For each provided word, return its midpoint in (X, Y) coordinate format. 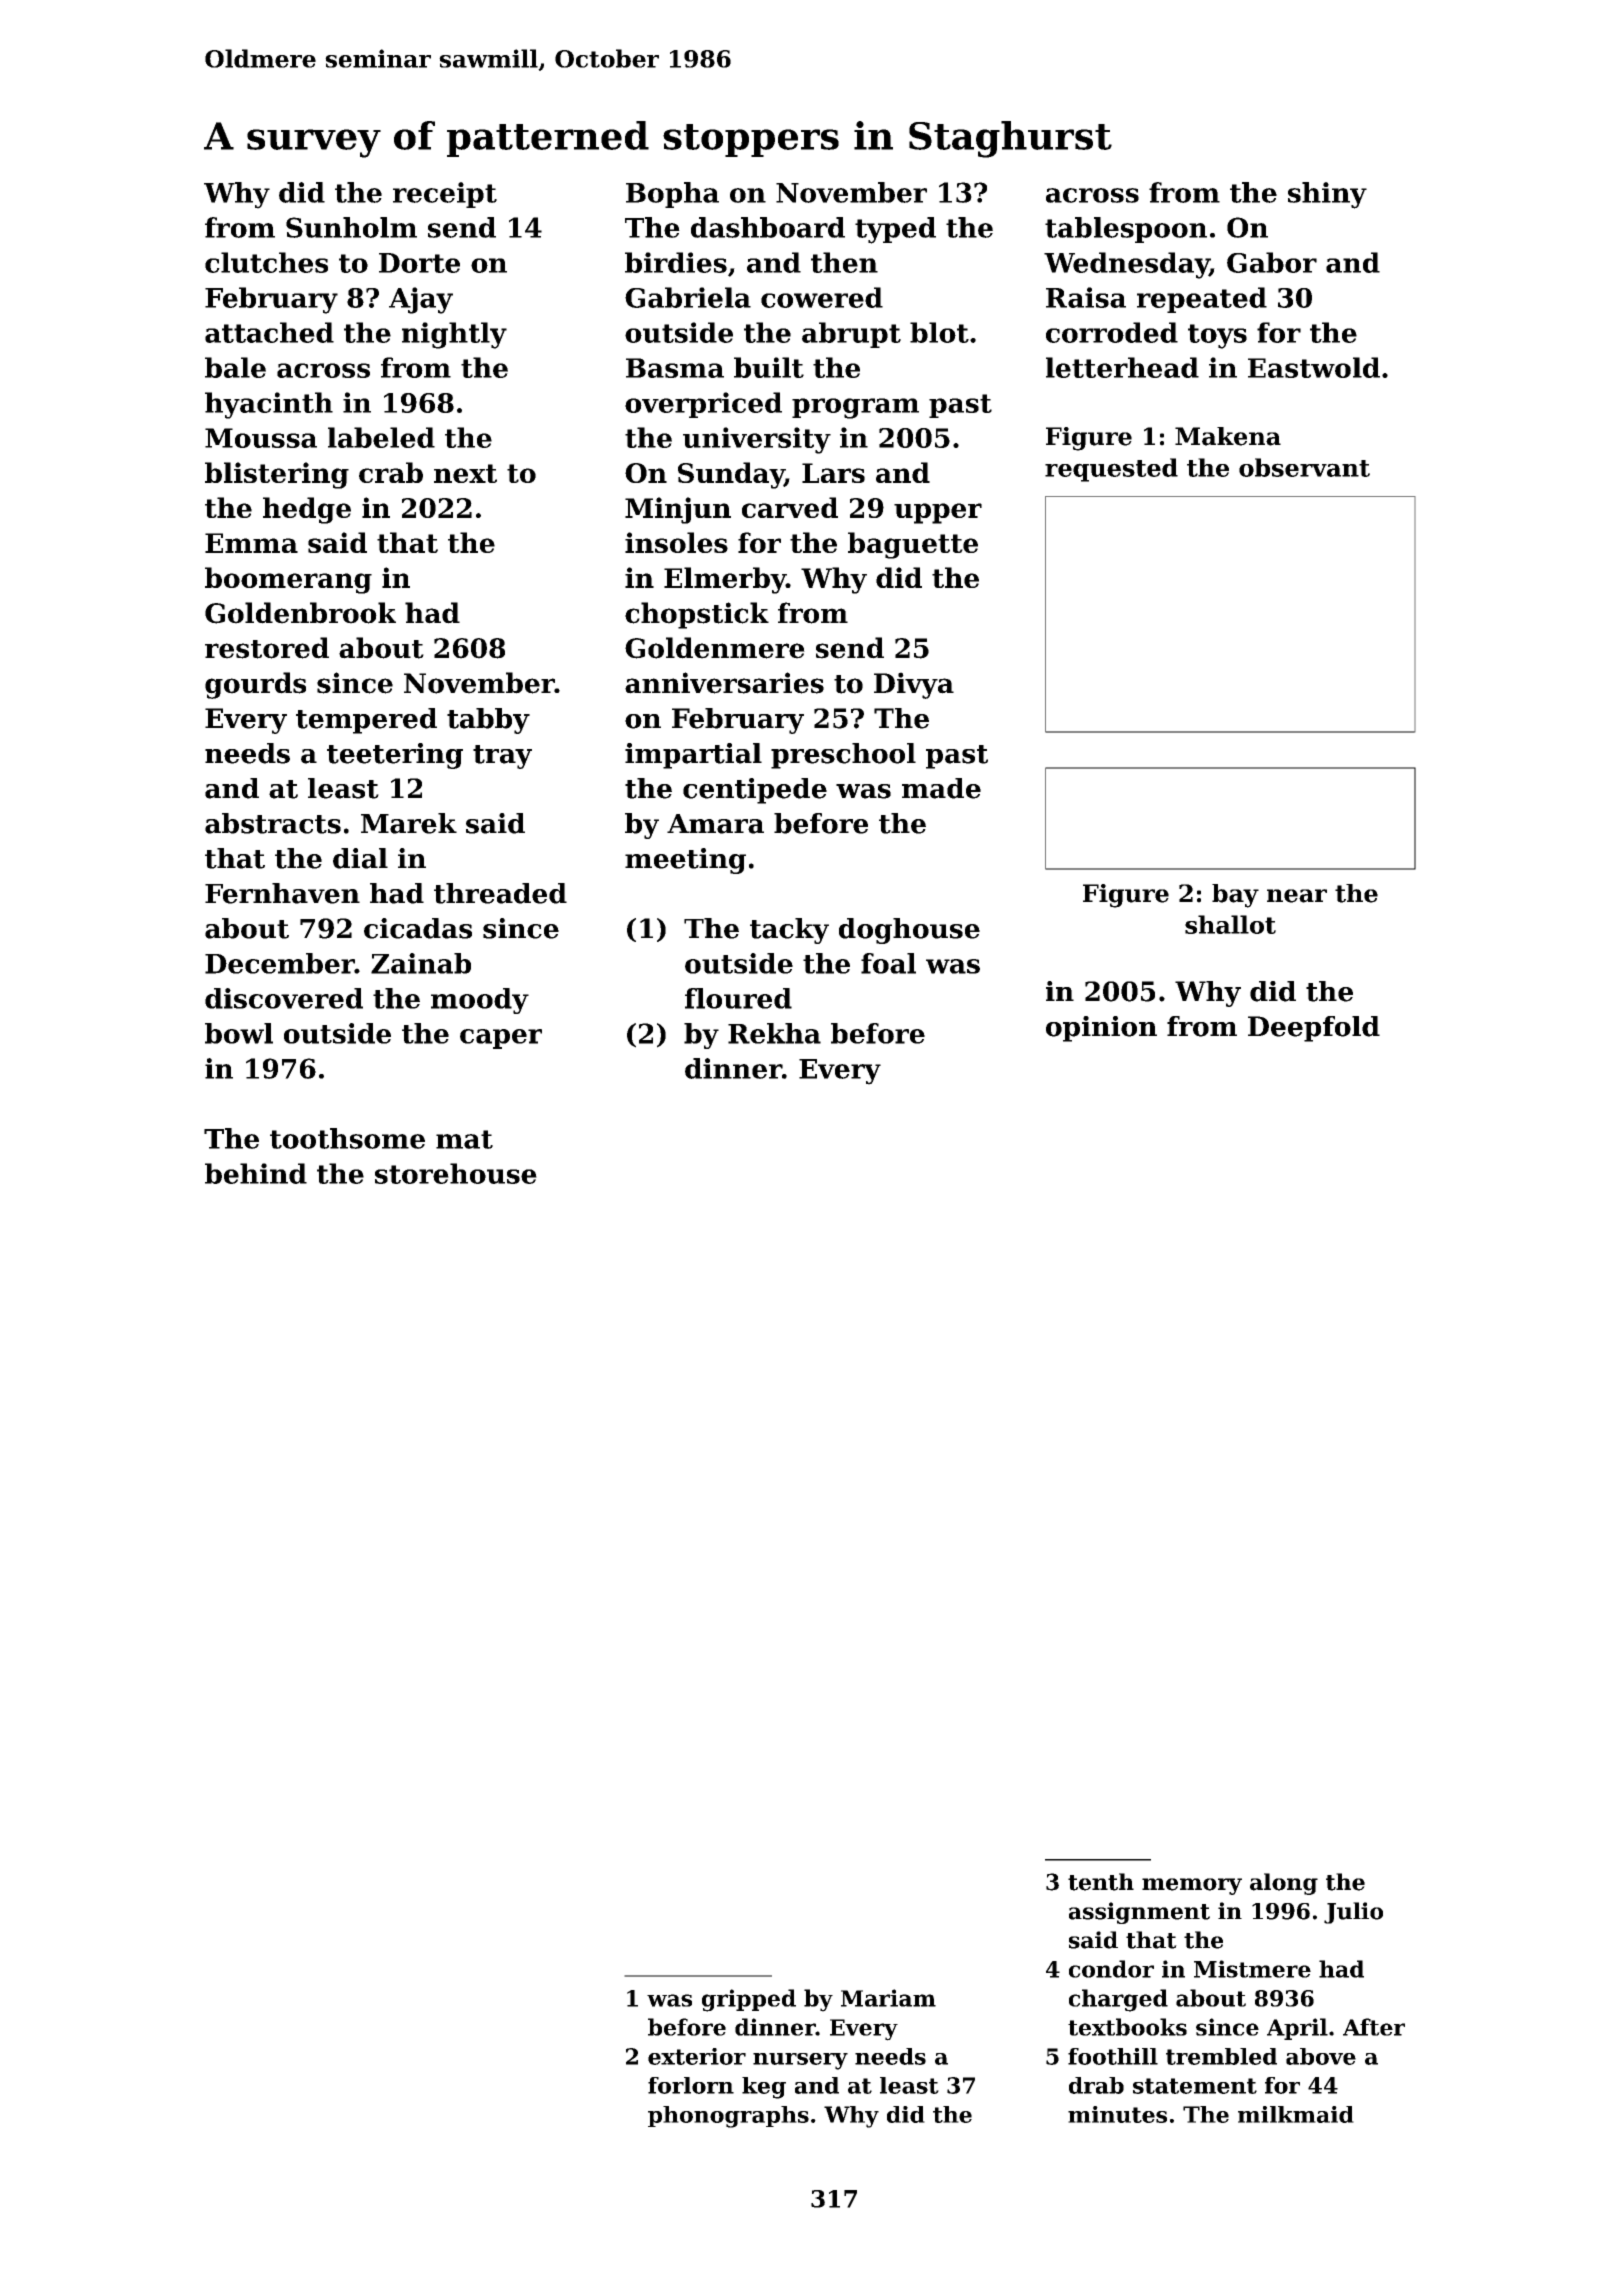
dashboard (768, 227)
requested (1111, 470)
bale (235, 367)
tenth (1101, 1882)
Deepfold (1314, 1029)
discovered (284, 998)
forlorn (691, 2085)
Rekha (774, 1033)
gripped (749, 2000)
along (1284, 1884)
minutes (1117, 2114)
